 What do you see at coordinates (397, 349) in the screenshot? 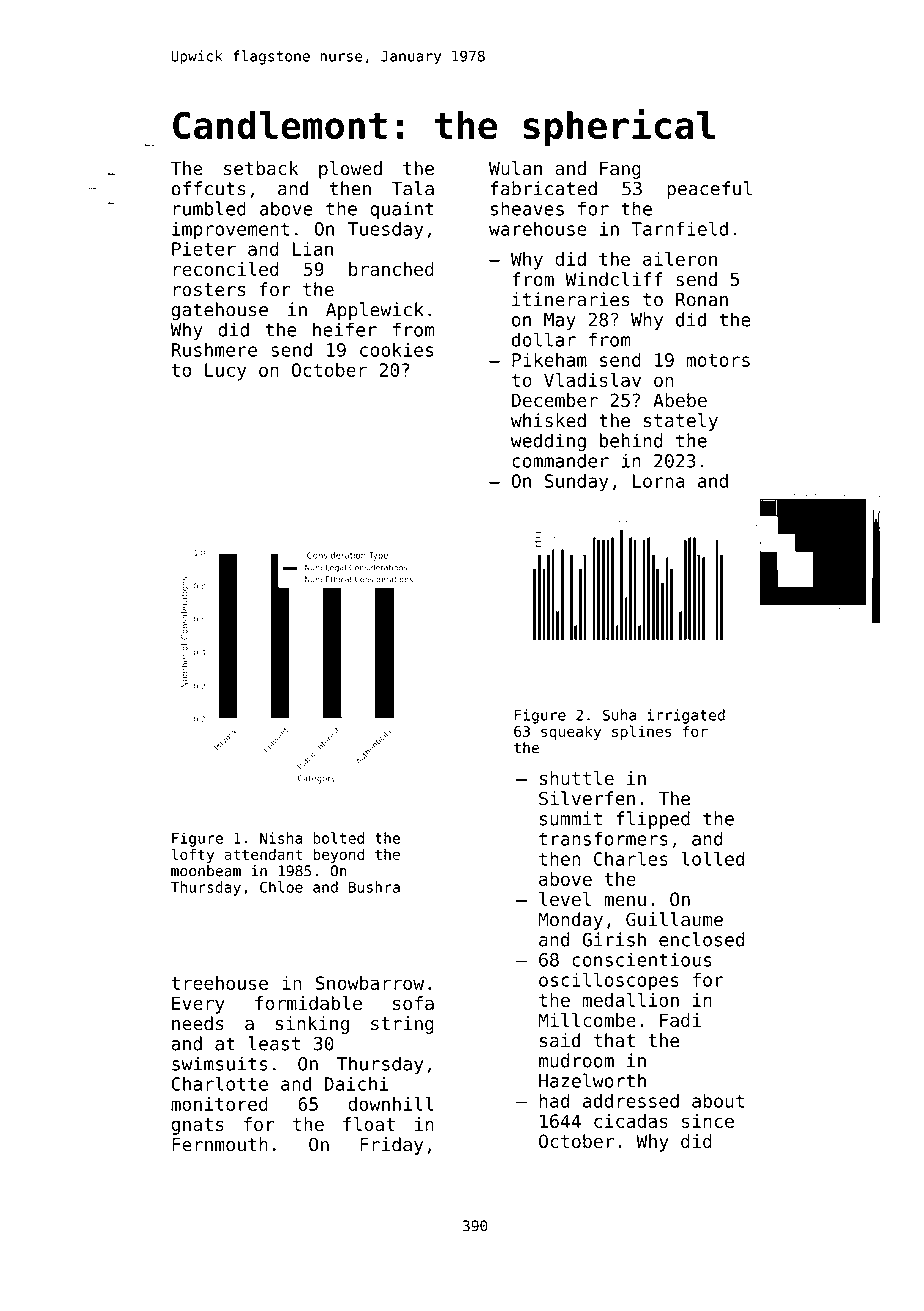
I see `cookies` at bounding box center [397, 349].
